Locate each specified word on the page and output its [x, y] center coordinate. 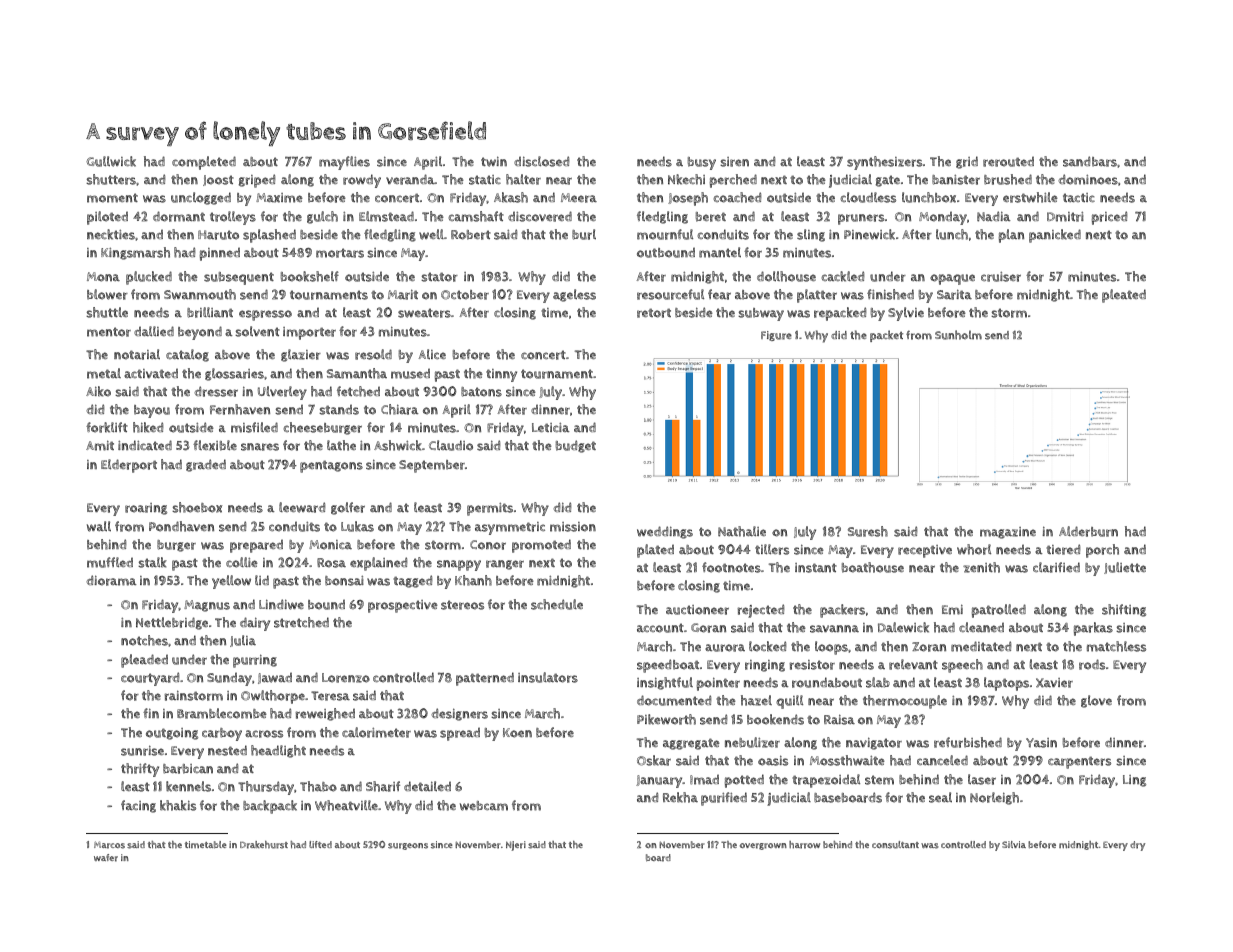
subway [761, 314]
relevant [913, 664]
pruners [861, 219]
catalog [187, 355]
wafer [106, 858]
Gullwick [111, 161]
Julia [243, 641]
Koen [517, 733]
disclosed [541, 161]
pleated [1124, 296]
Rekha [680, 797]
